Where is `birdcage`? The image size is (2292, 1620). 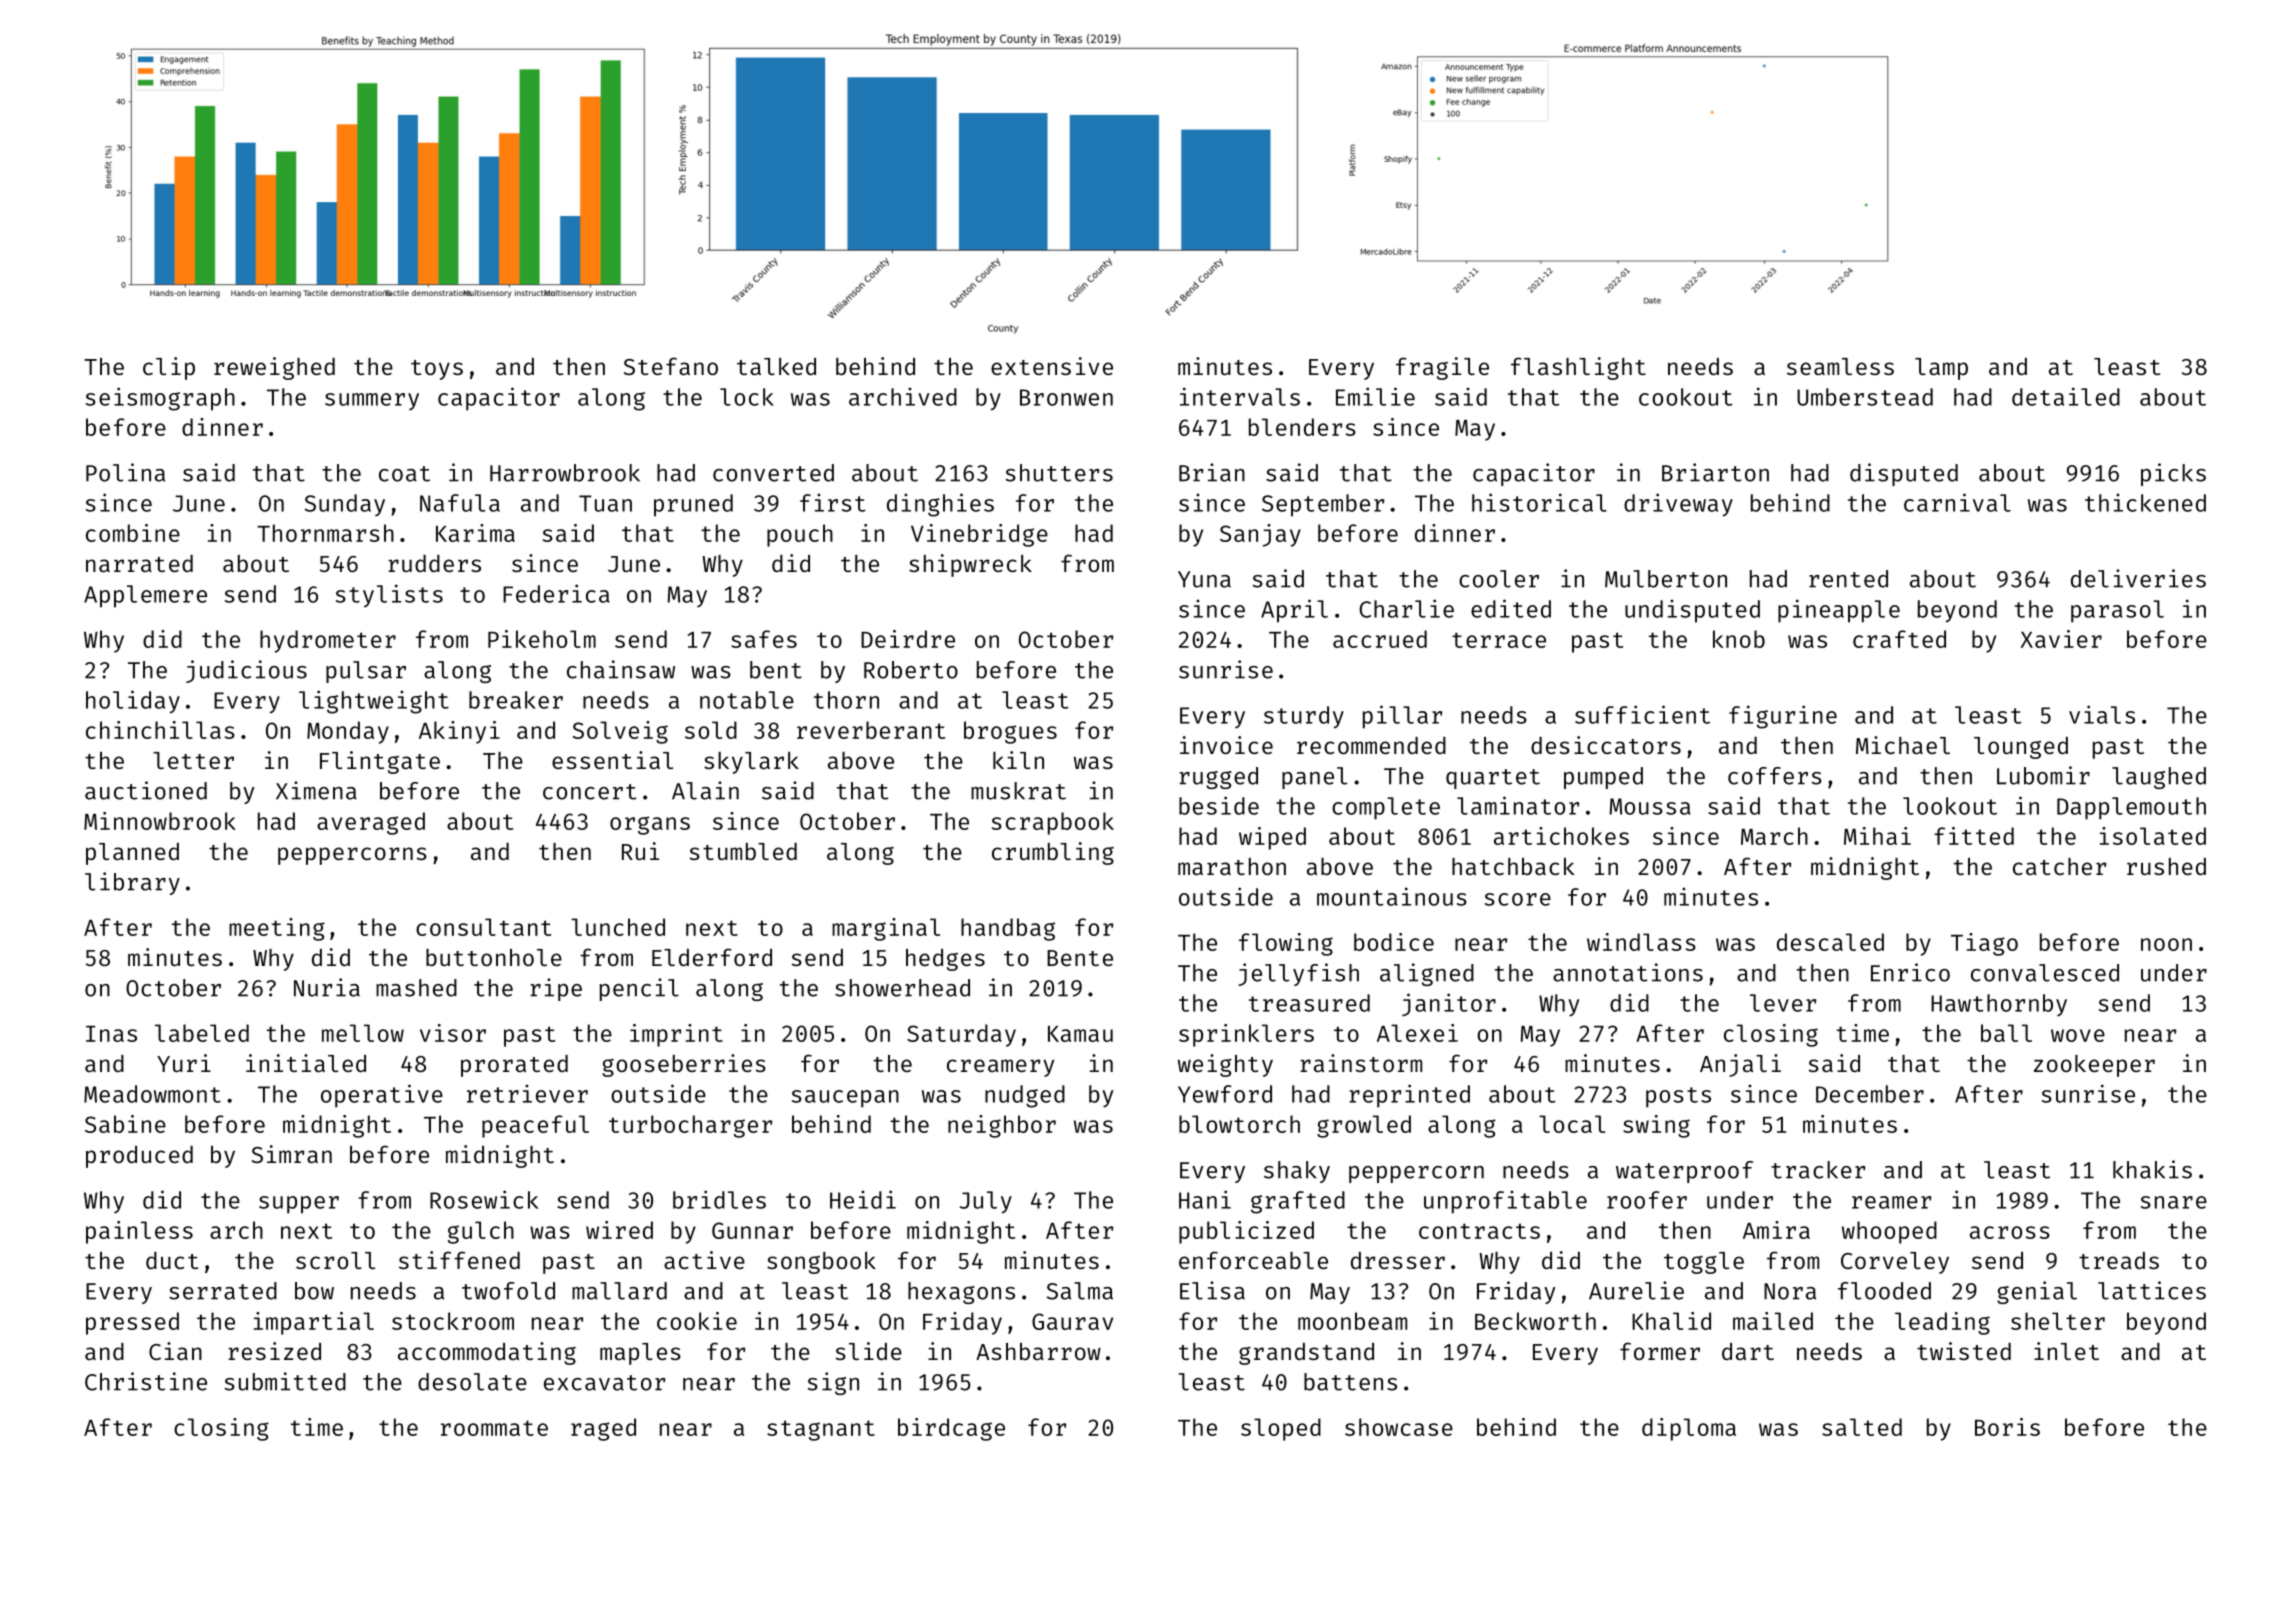 birdcage is located at coordinates (951, 1429).
